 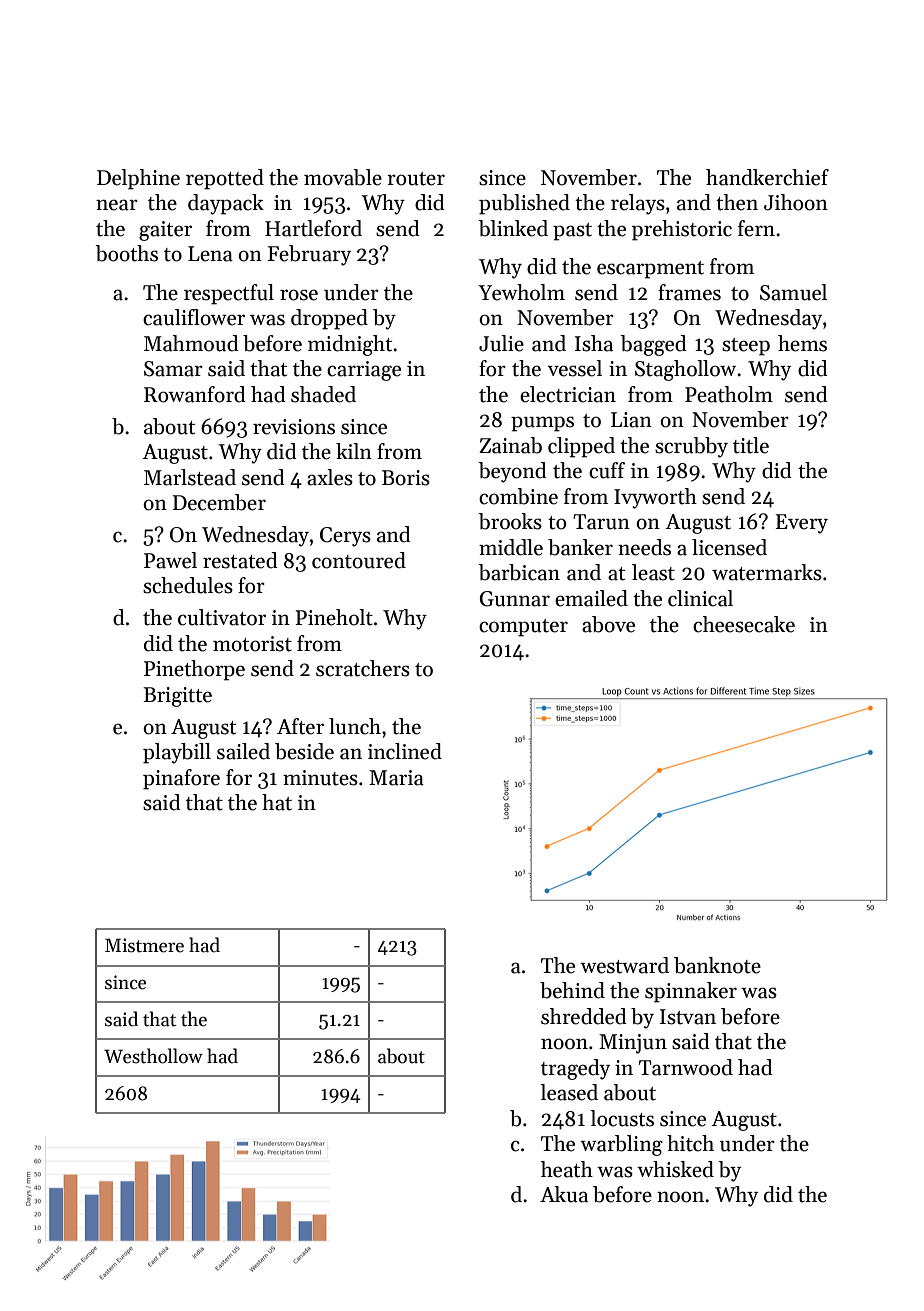 What do you see at coordinates (364, 371) in the page?
I see `carriage` at bounding box center [364, 371].
